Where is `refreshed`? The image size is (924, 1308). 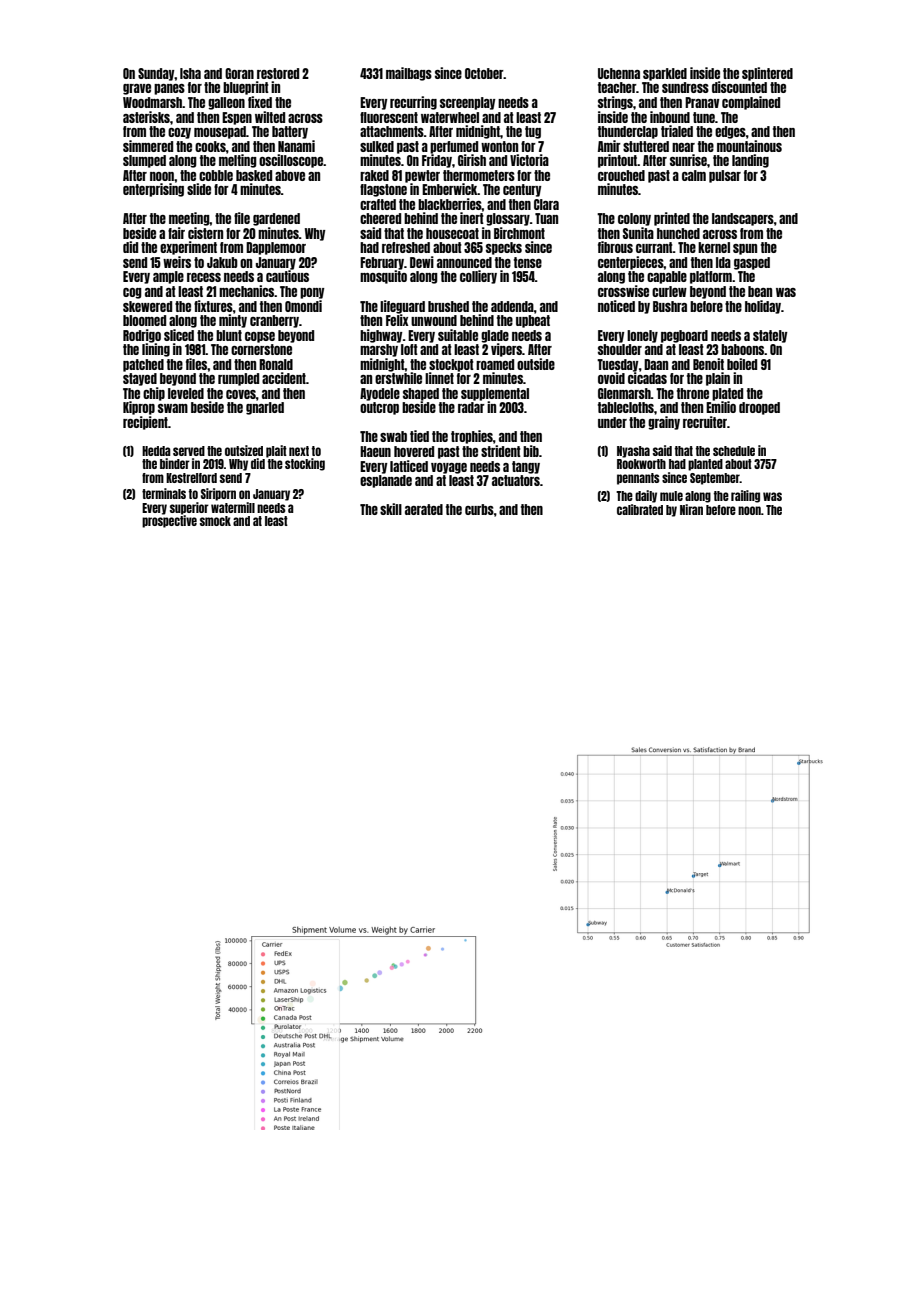
refreshed is located at coordinates (406, 247).
